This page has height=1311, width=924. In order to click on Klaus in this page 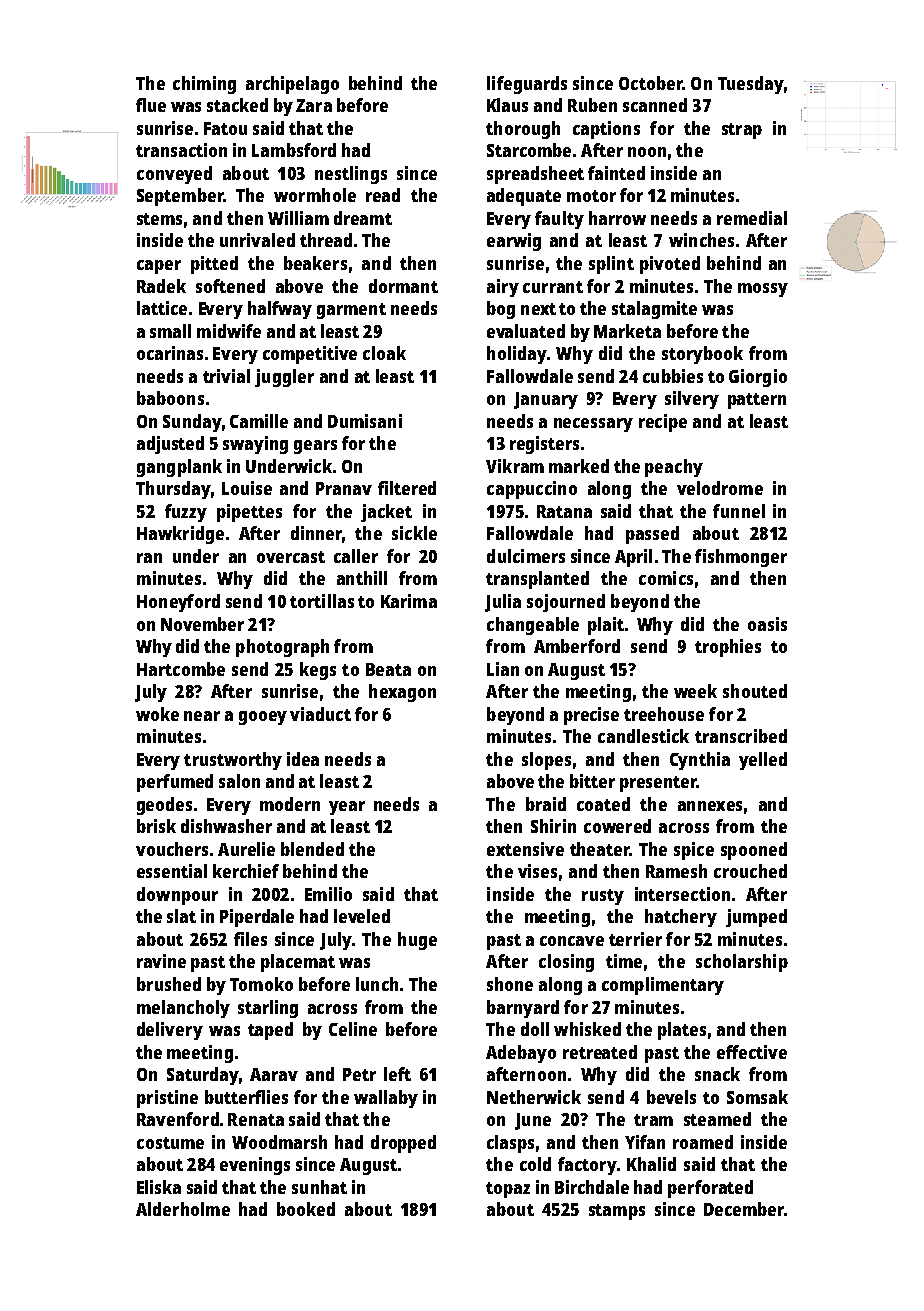, I will do `click(507, 105)`.
